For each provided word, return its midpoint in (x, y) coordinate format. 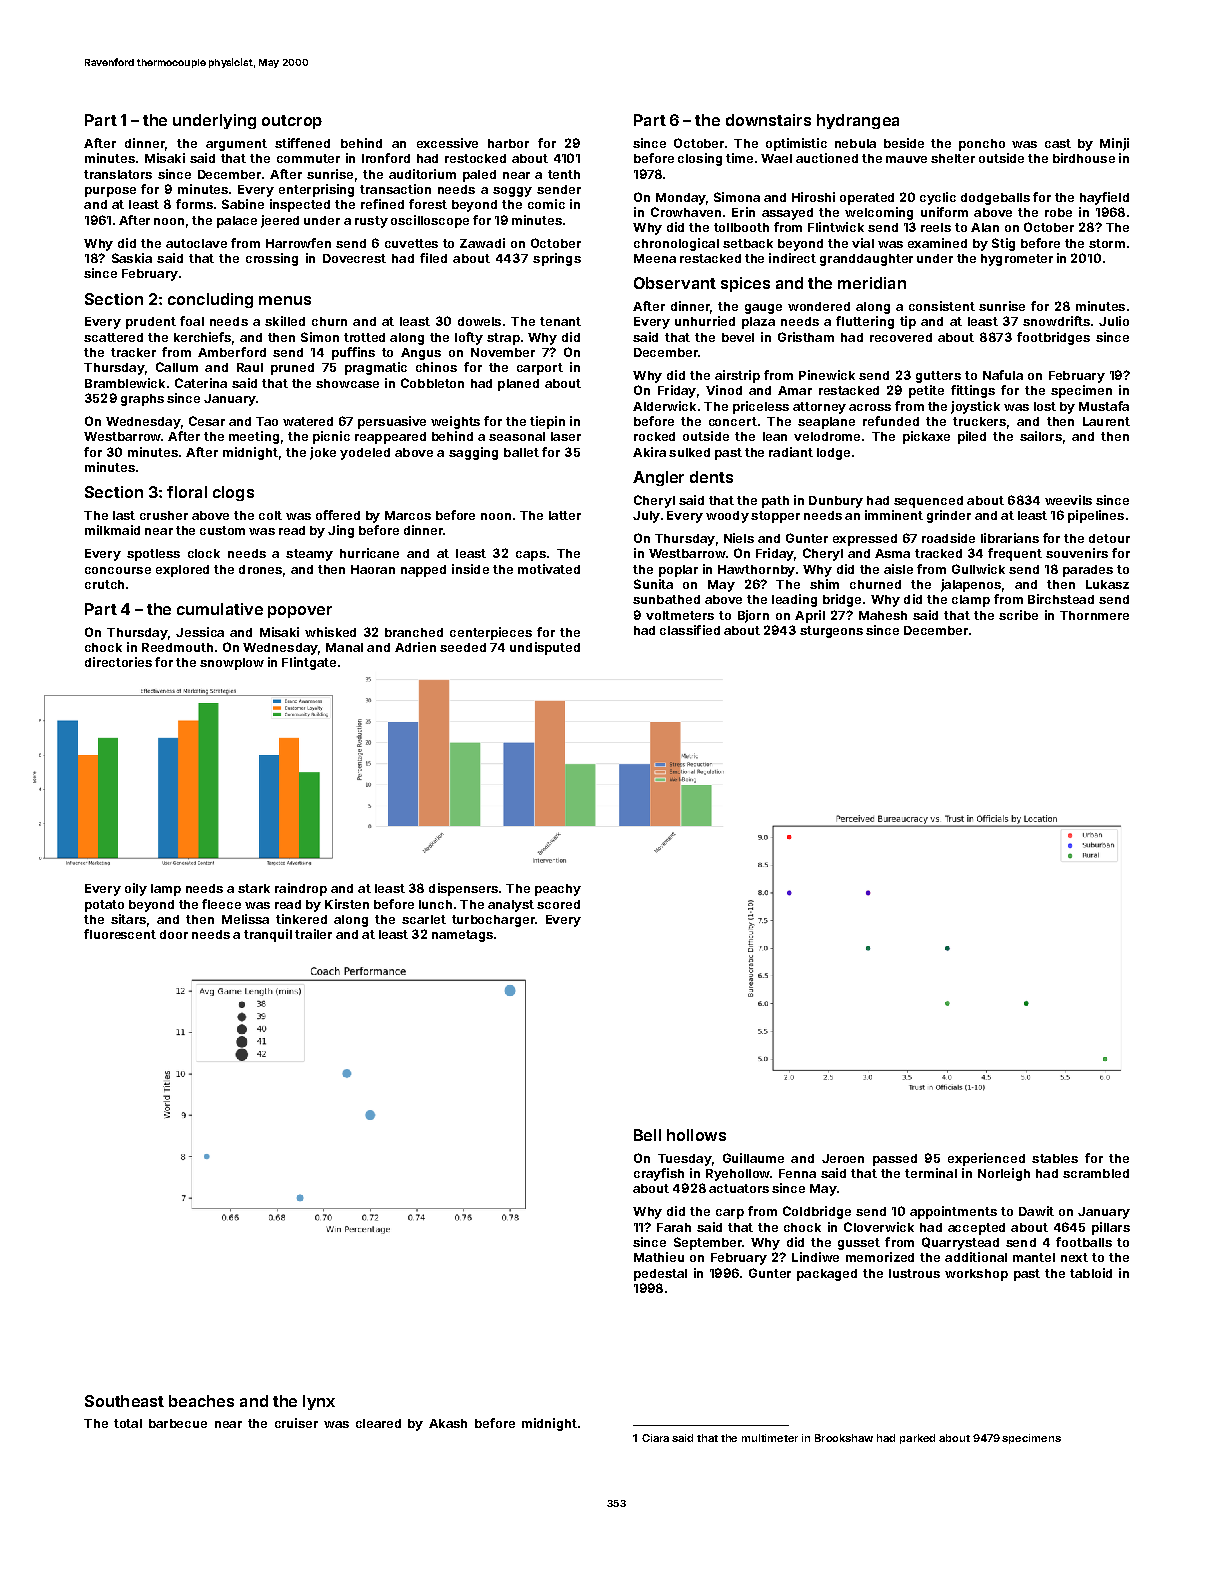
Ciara (655, 1438)
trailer (313, 934)
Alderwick (664, 406)
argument (236, 145)
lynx (319, 1402)
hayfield (1104, 198)
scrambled (1096, 1173)
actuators (739, 1188)
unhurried (705, 321)
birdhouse (1084, 158)
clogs (233, 493)
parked (917, 1439)
